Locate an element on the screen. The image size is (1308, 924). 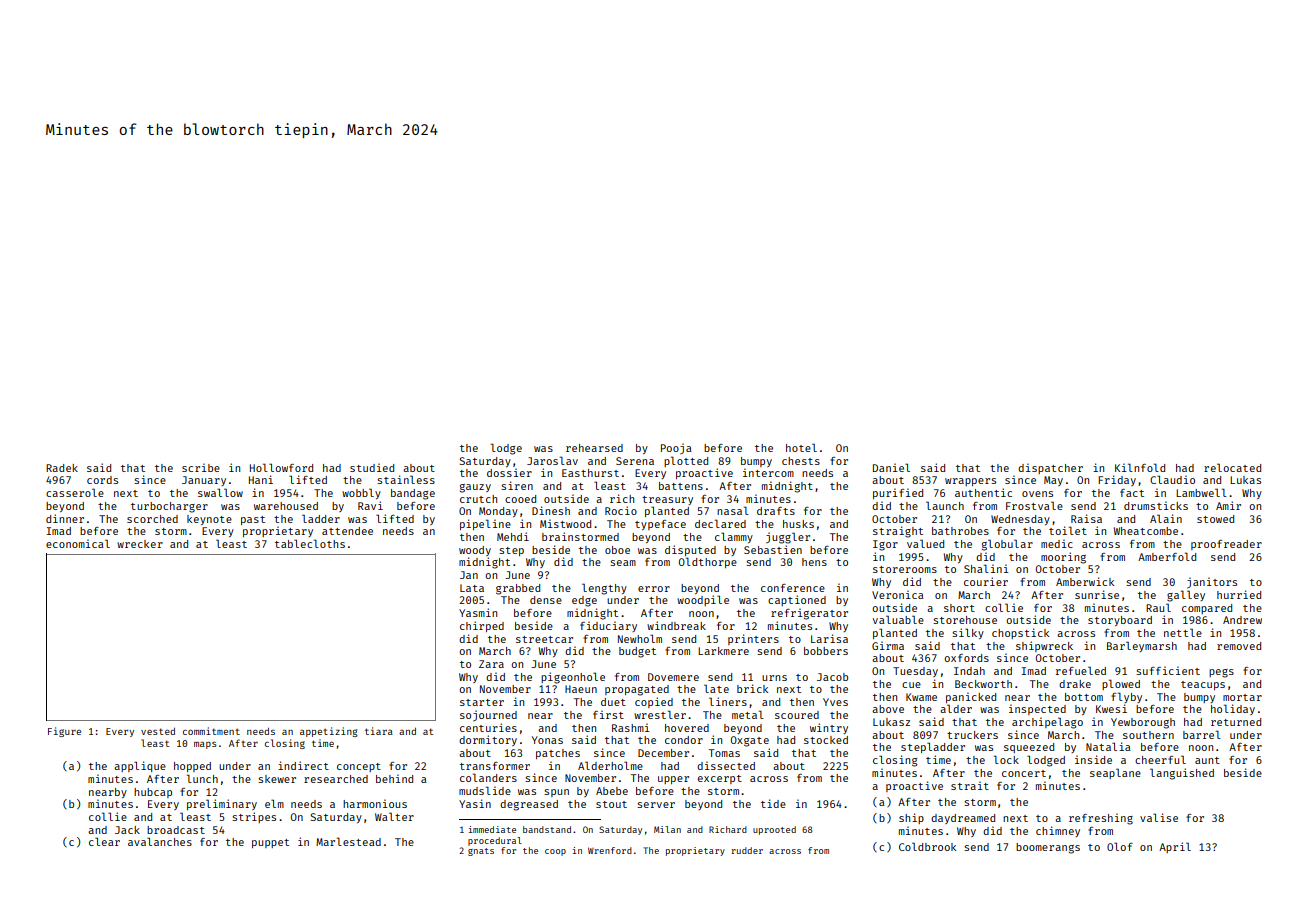
Lata is located at coordinates (472, 588).
